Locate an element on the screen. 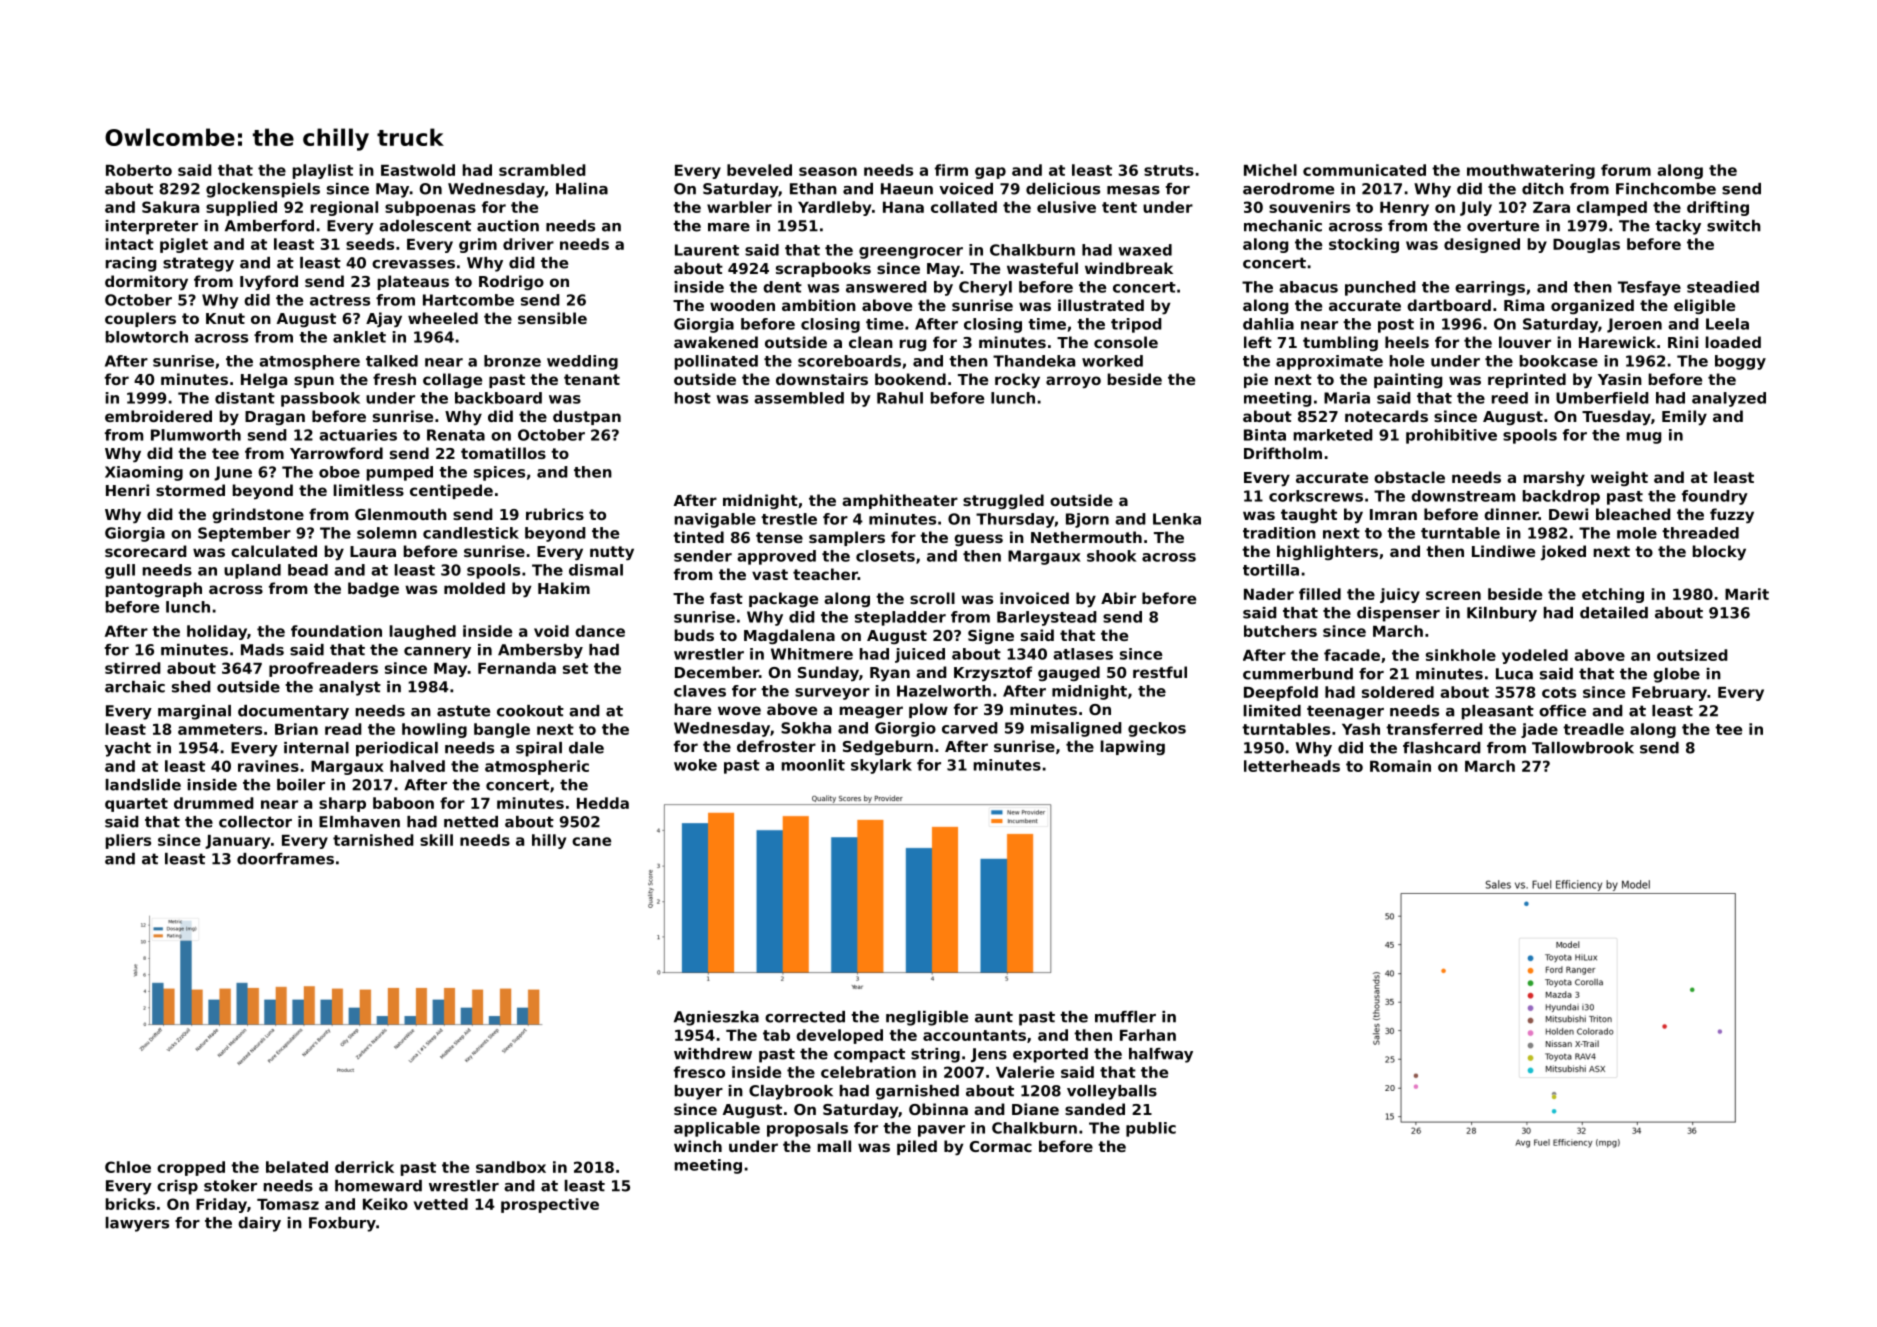  cane is located at coordinates (591, 841).
